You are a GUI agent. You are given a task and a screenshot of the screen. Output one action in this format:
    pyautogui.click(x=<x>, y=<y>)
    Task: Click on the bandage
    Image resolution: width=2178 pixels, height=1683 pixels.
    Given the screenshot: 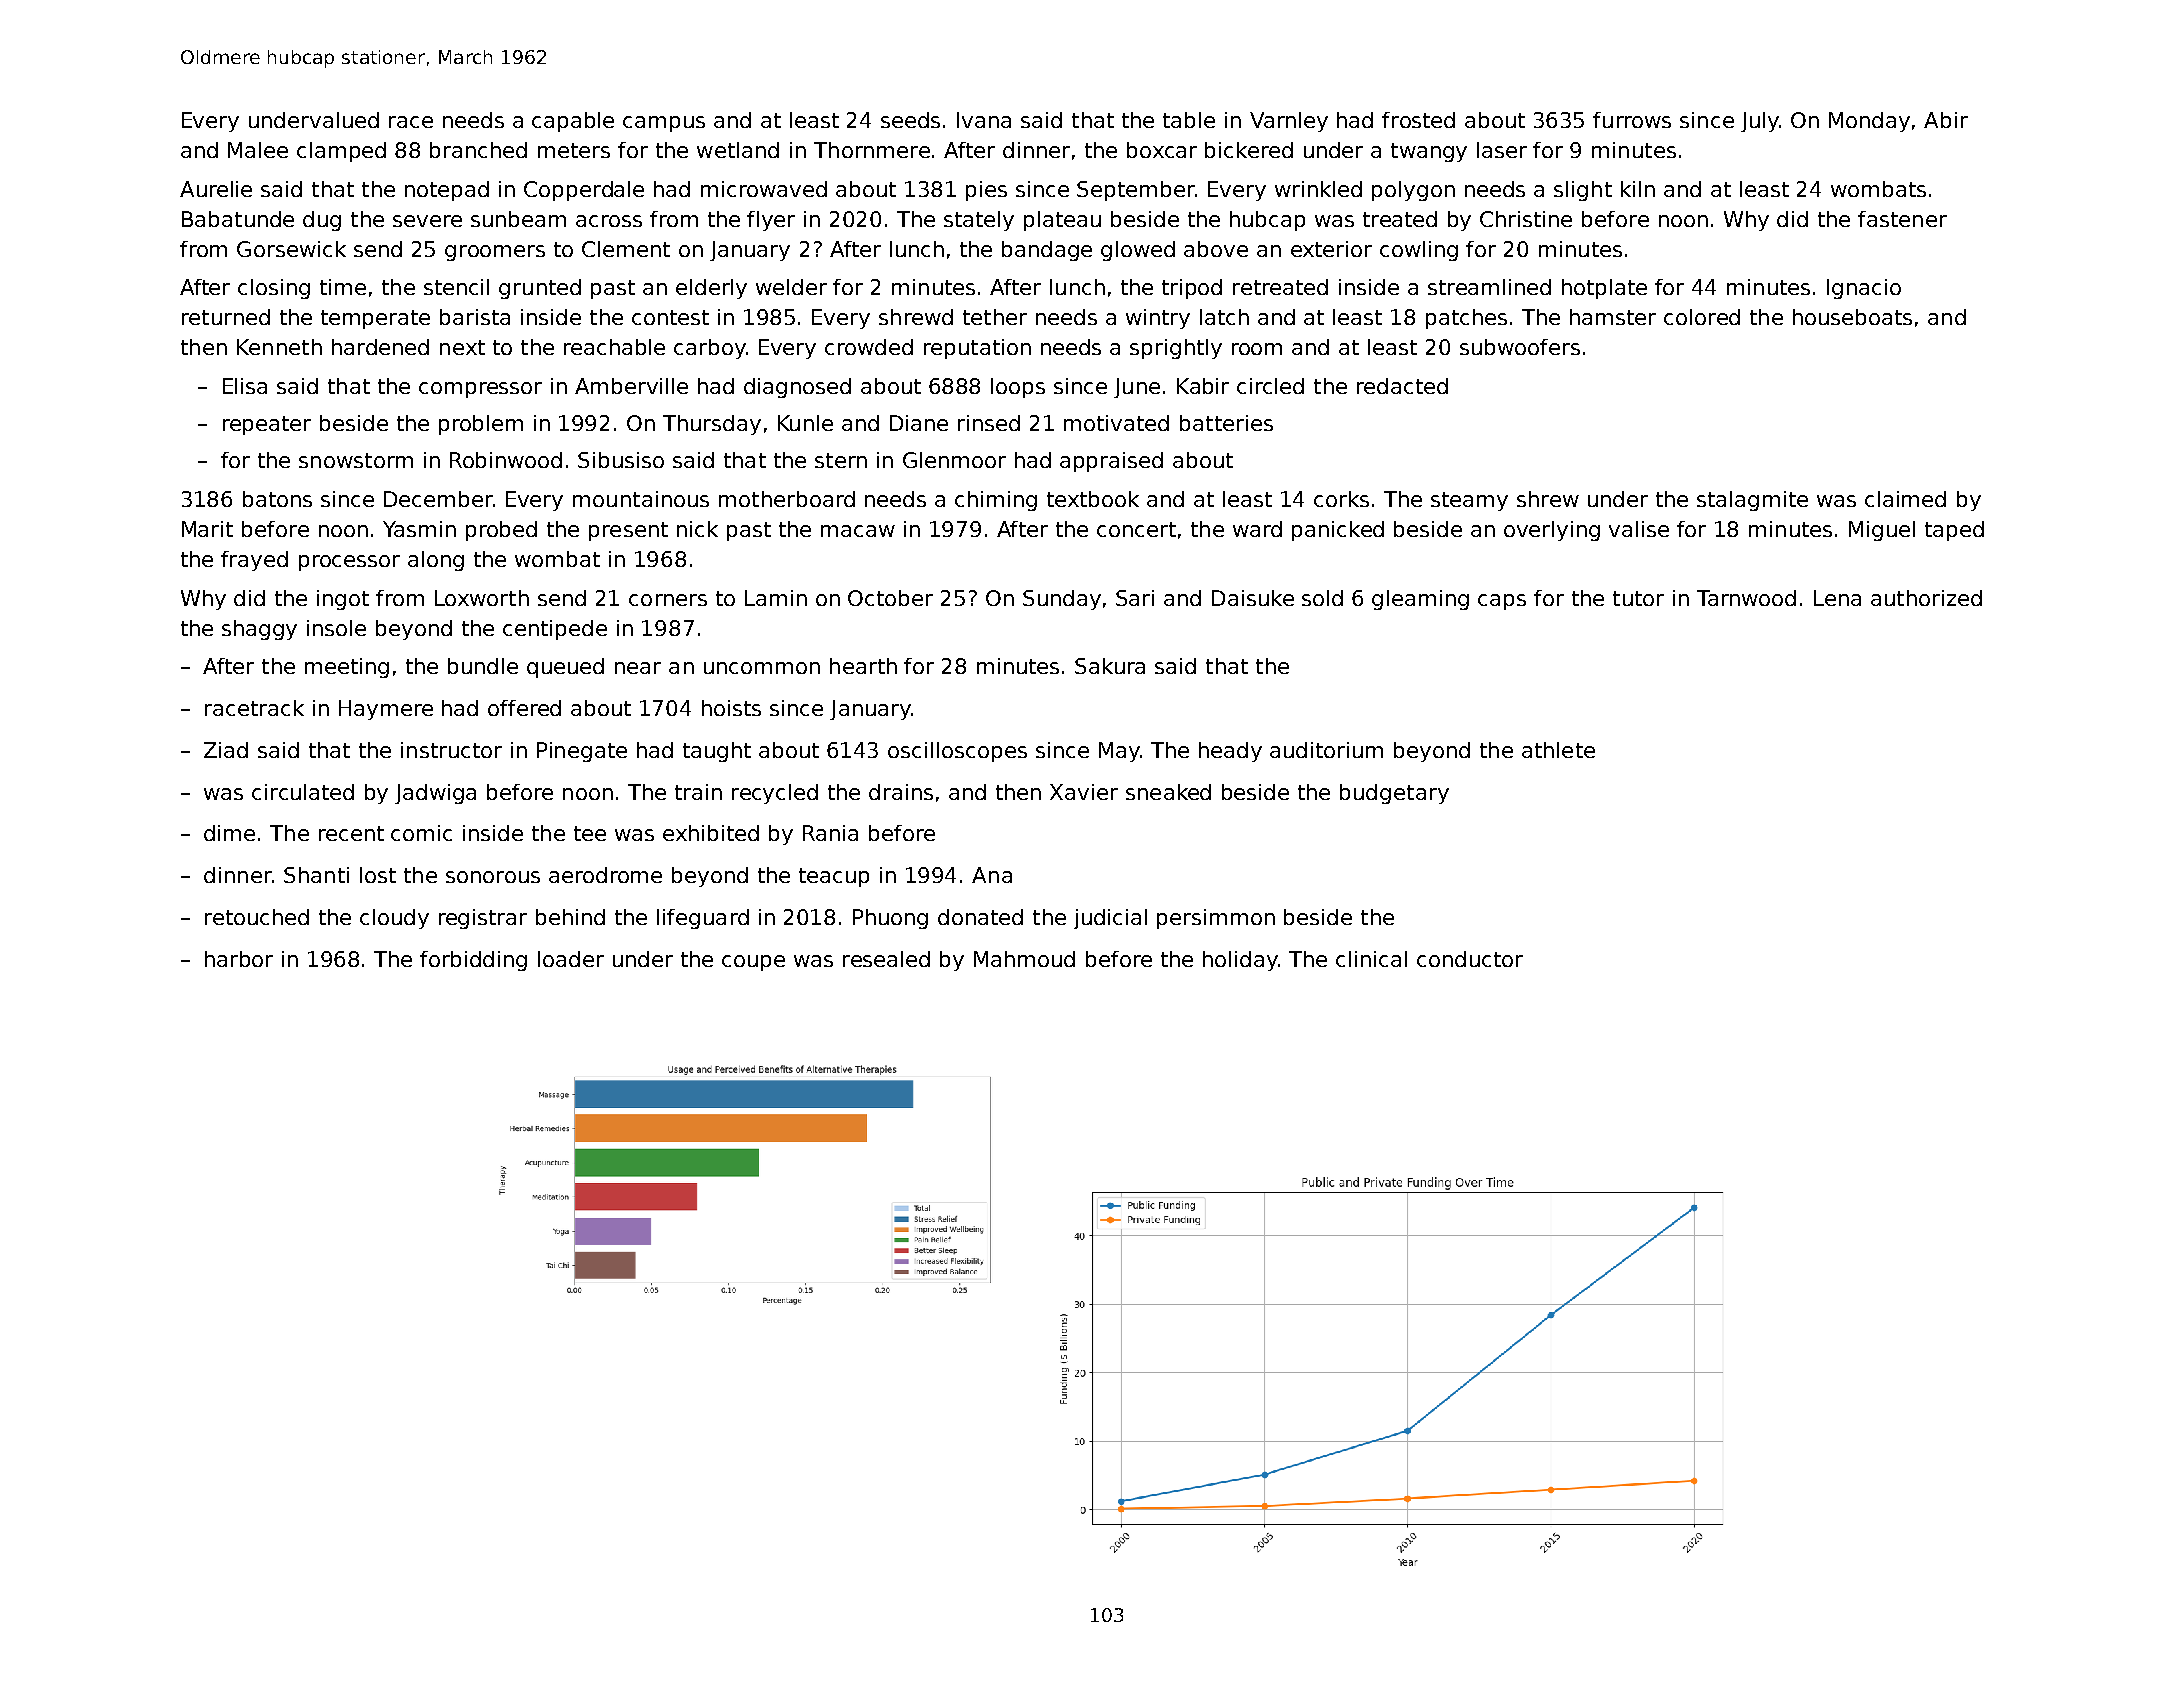 What is the action you would take?
    pyautogui.click(x=1047, y=251)
